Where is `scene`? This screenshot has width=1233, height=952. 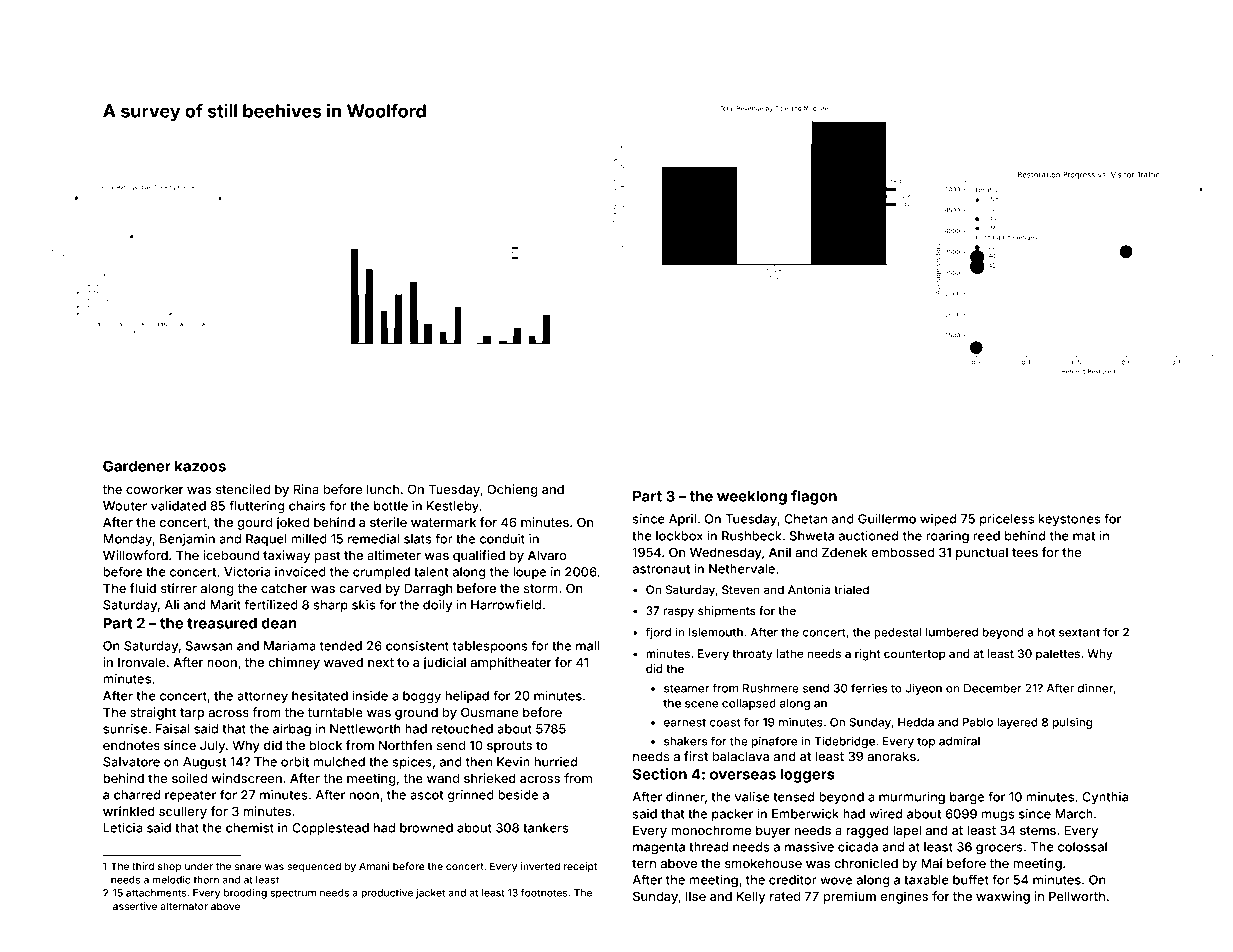 scene is located at coordinates (701, 704).
